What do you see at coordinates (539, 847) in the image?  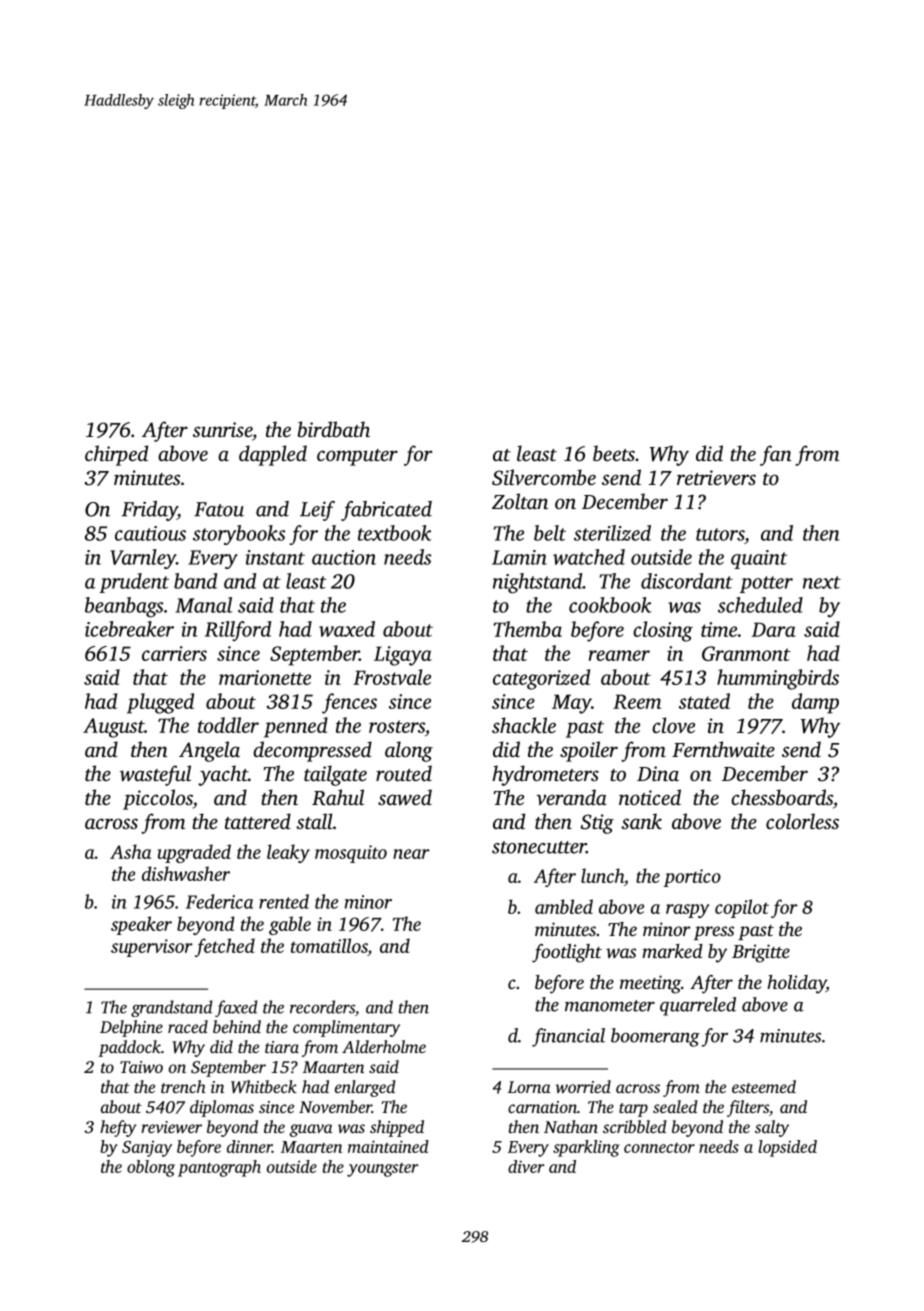 I see `stonecutter` at bounding box center [539, 847].
